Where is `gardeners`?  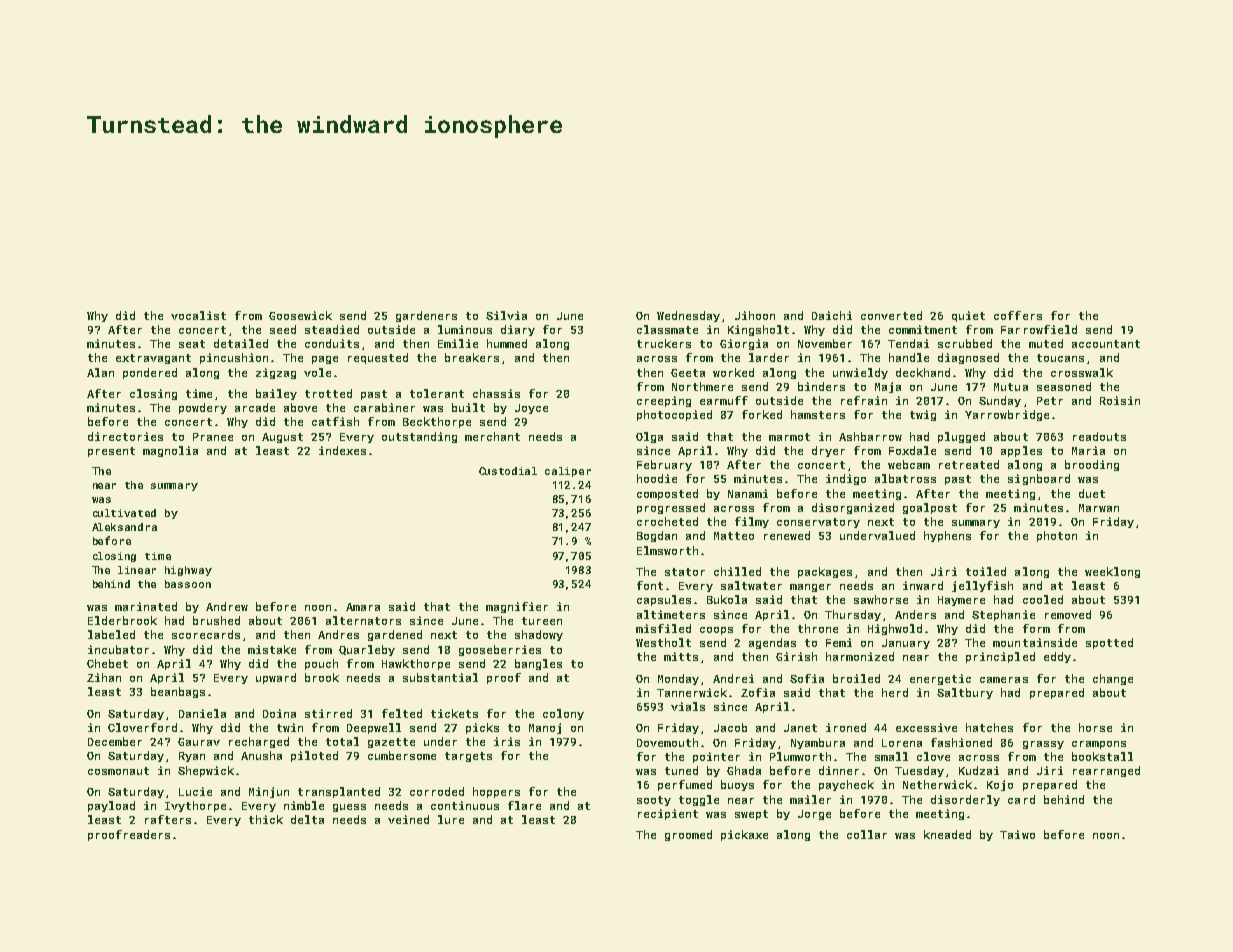 gardeners is located at coordinates (426, 316).
